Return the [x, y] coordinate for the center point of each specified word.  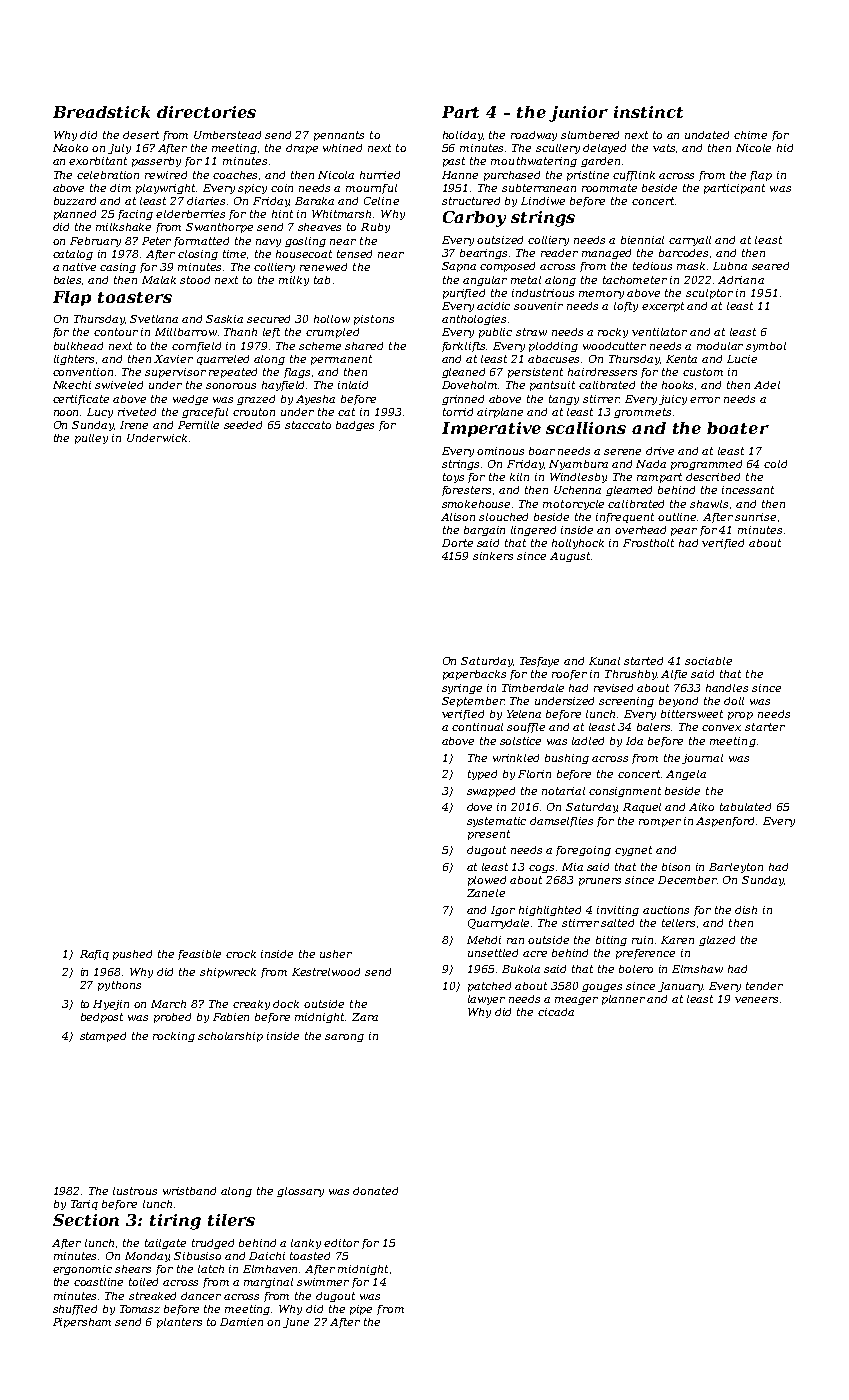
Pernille [198, 425]
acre [535, 954]
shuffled [75, 1310]
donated [375, 1191]
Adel [767, 385]
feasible [199, 955]
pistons [374, 320]
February [95, 242]
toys [453, 478]
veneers [756, 1000]
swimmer [323, 1282]
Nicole [753, 148]
